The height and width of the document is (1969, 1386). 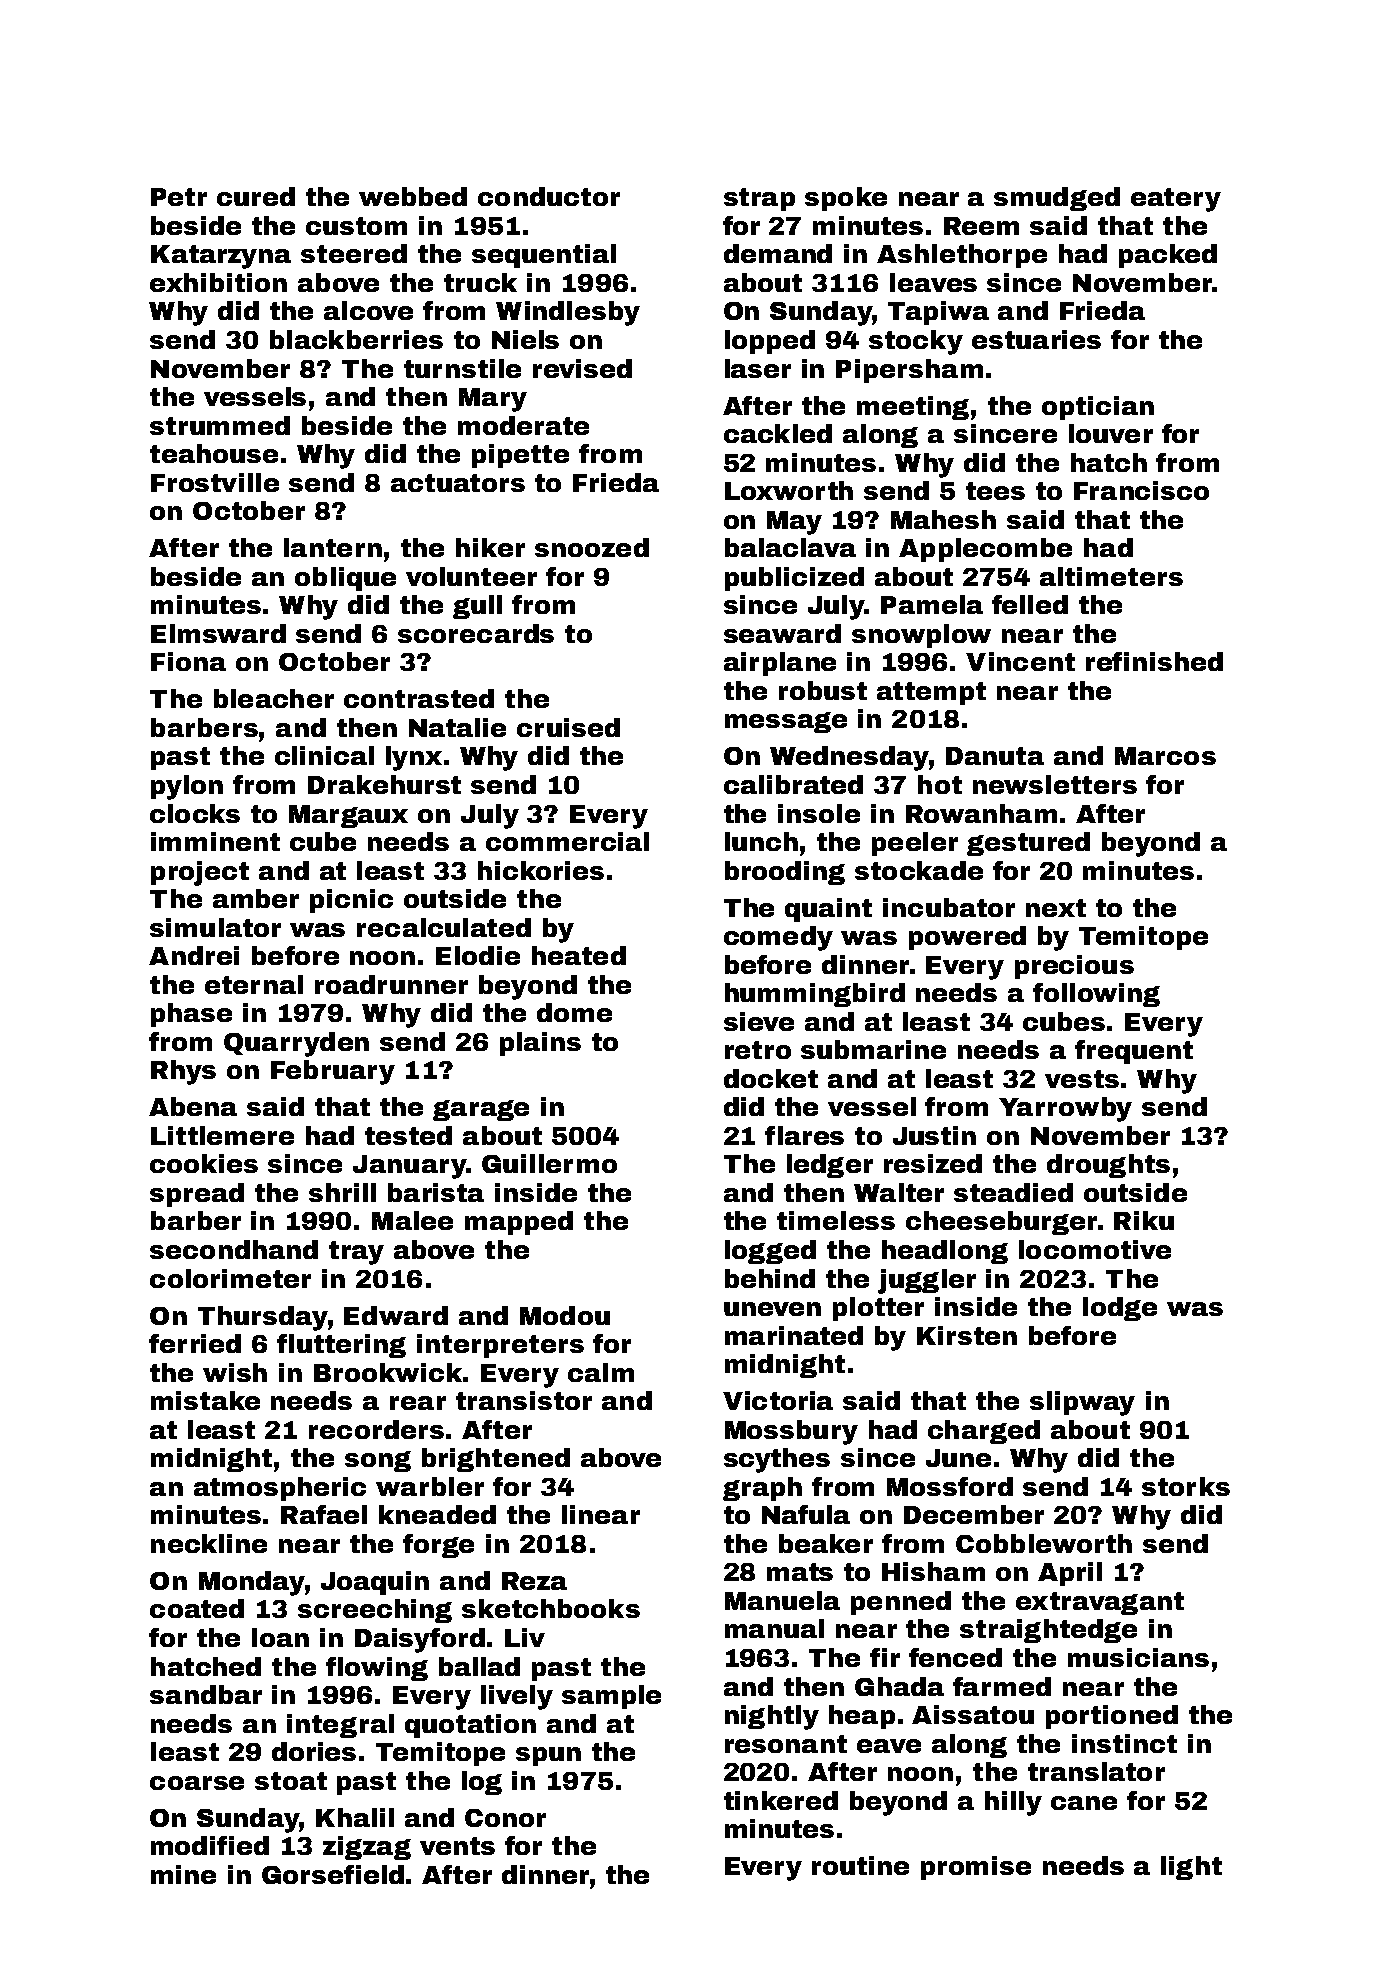 What do you see at coordinates (1096, 1771) in the document?
I see `translator` at bounding box center [1096, 1771].
